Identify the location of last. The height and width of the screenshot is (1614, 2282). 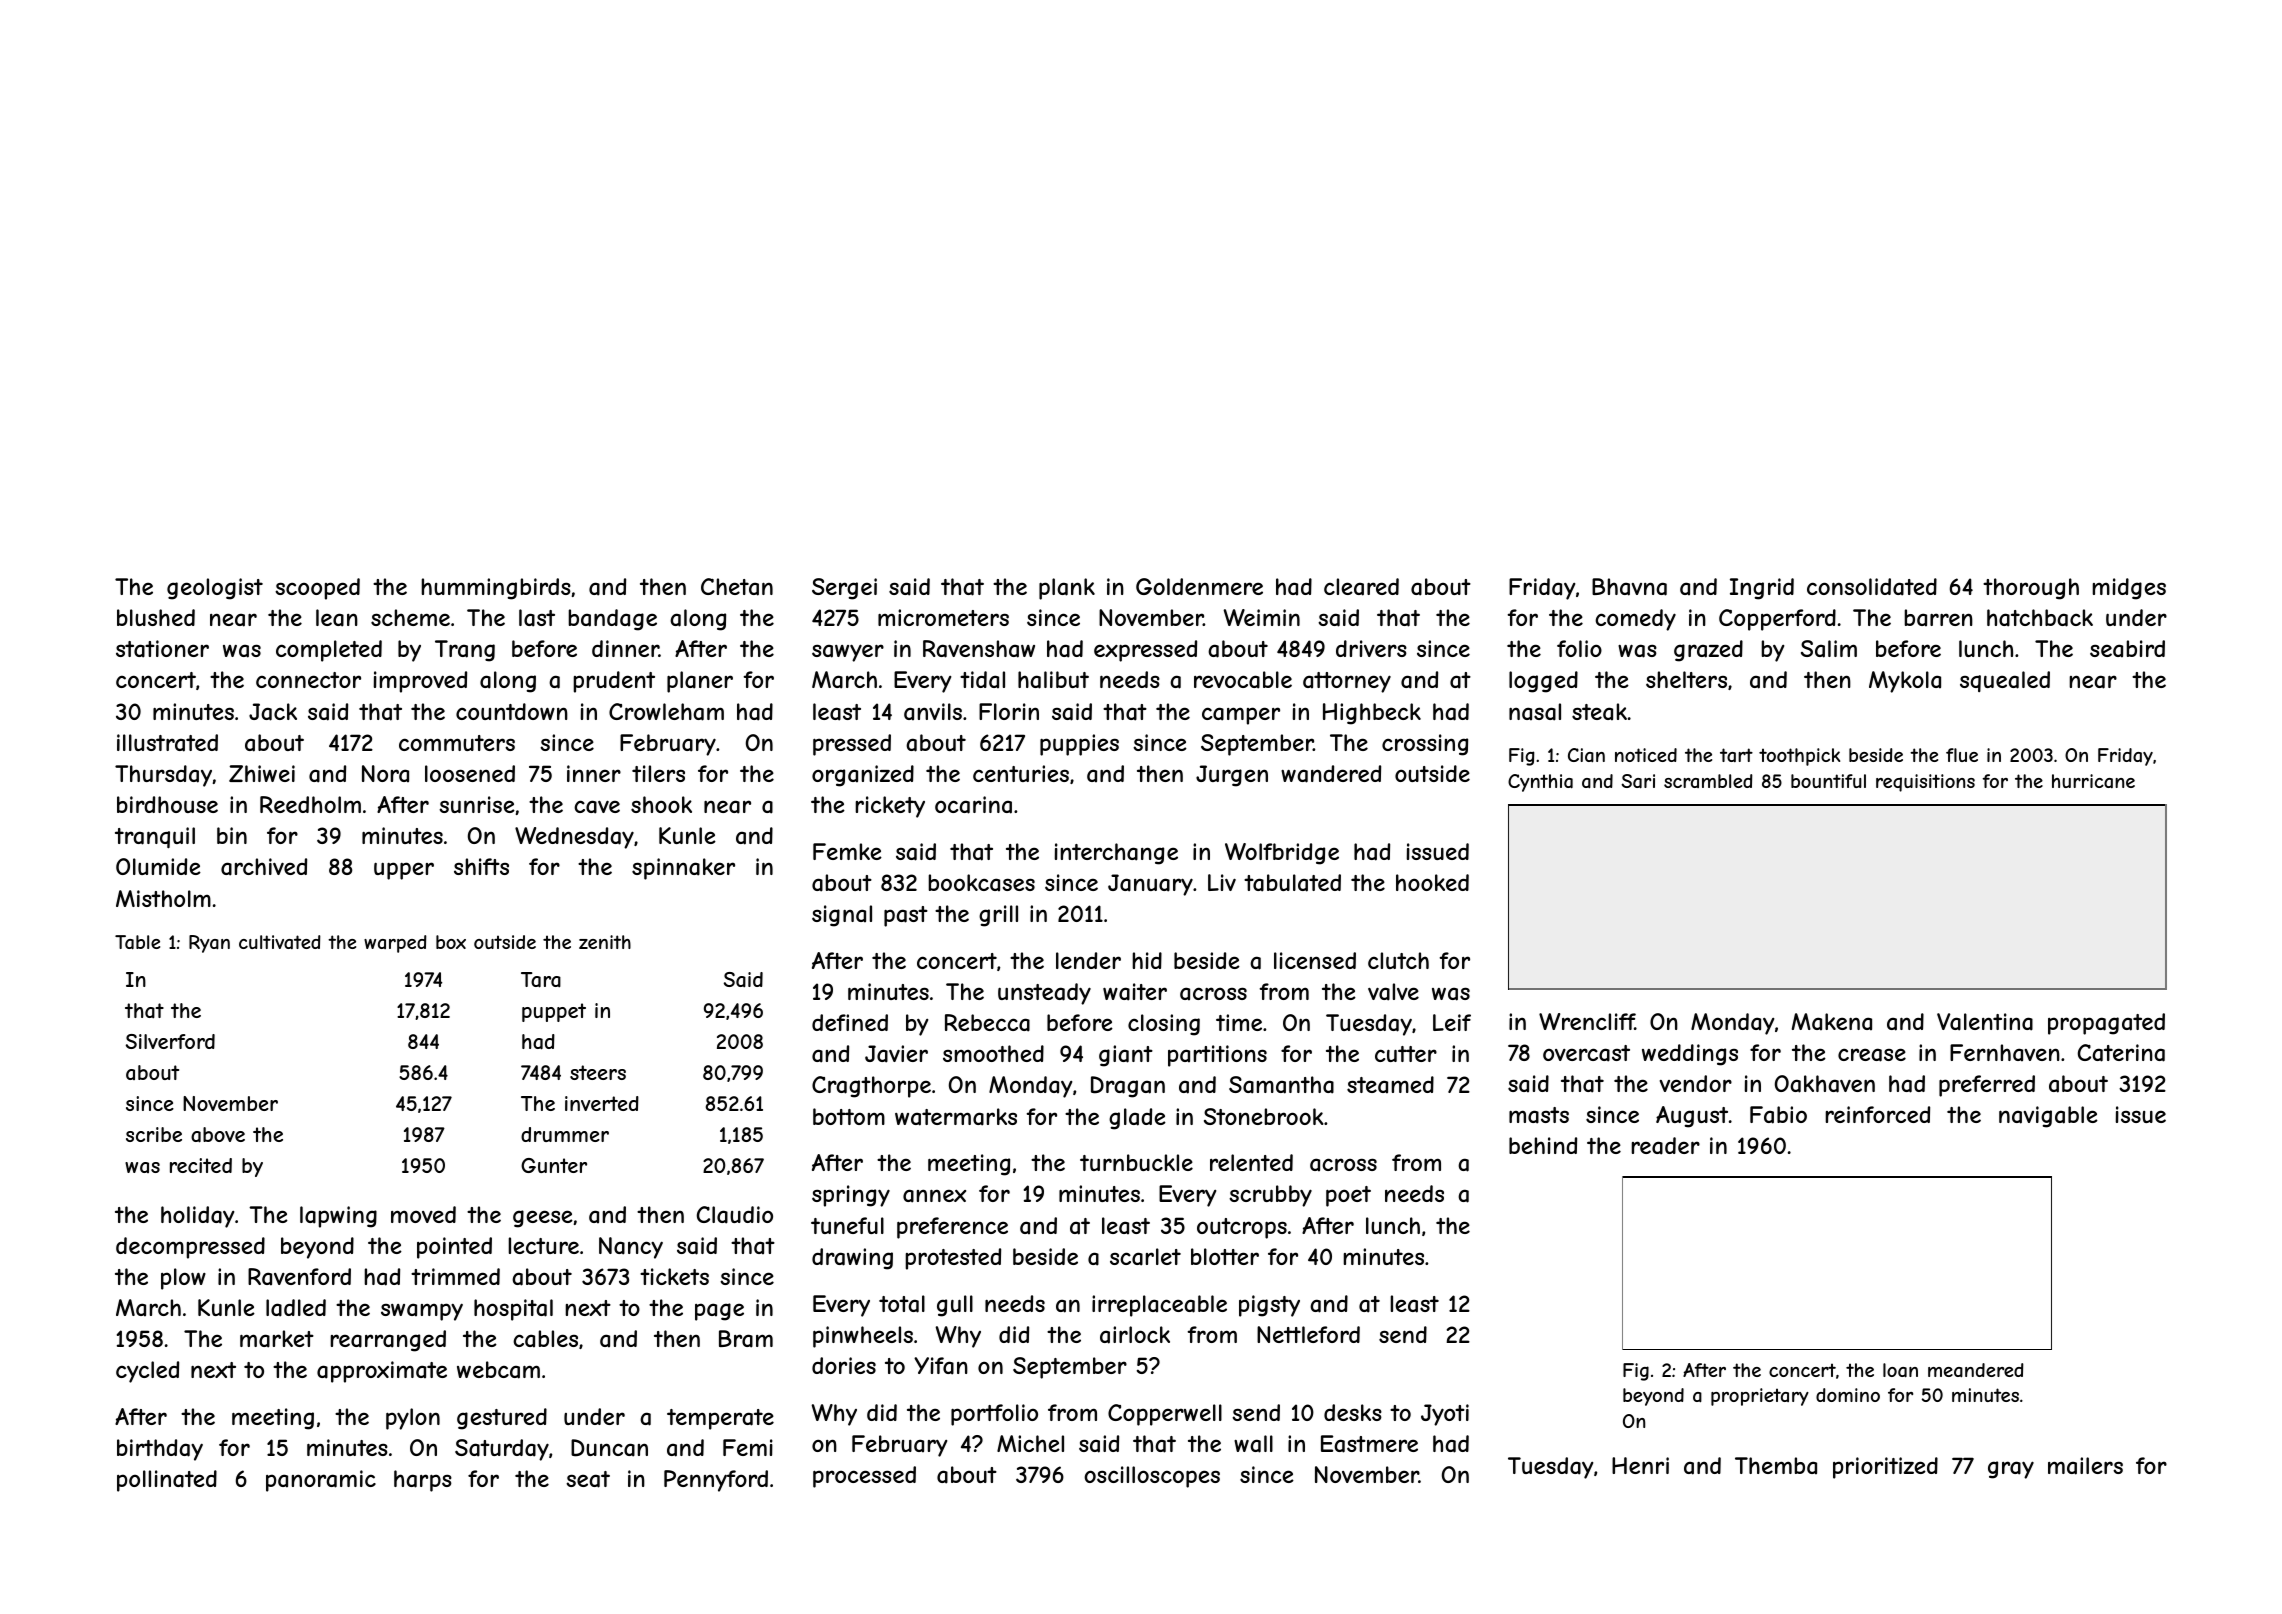
(537, 618).
